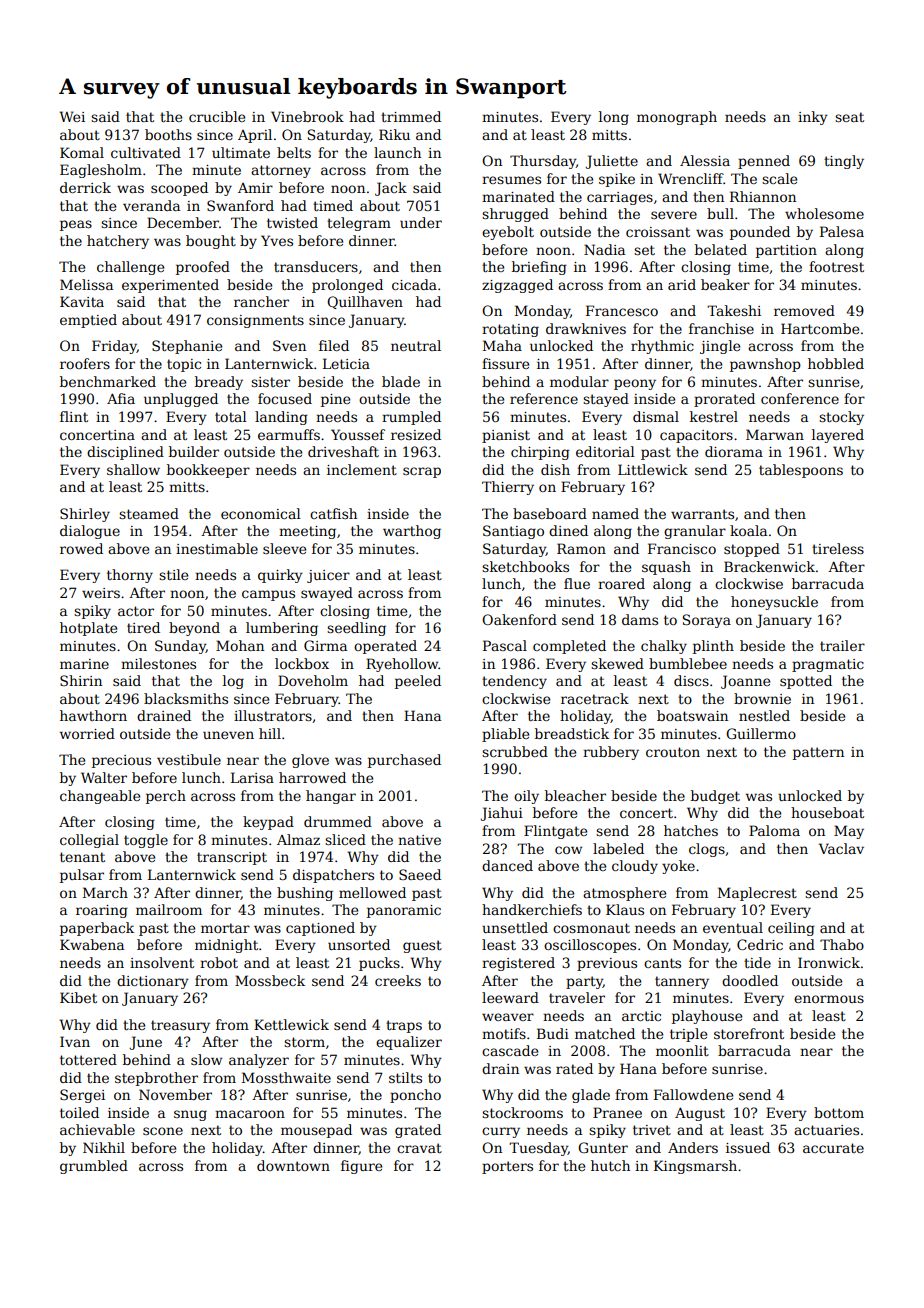 The image size is (924, 1308). I want to click on Kingsmarsh, so click(695, 1167).
